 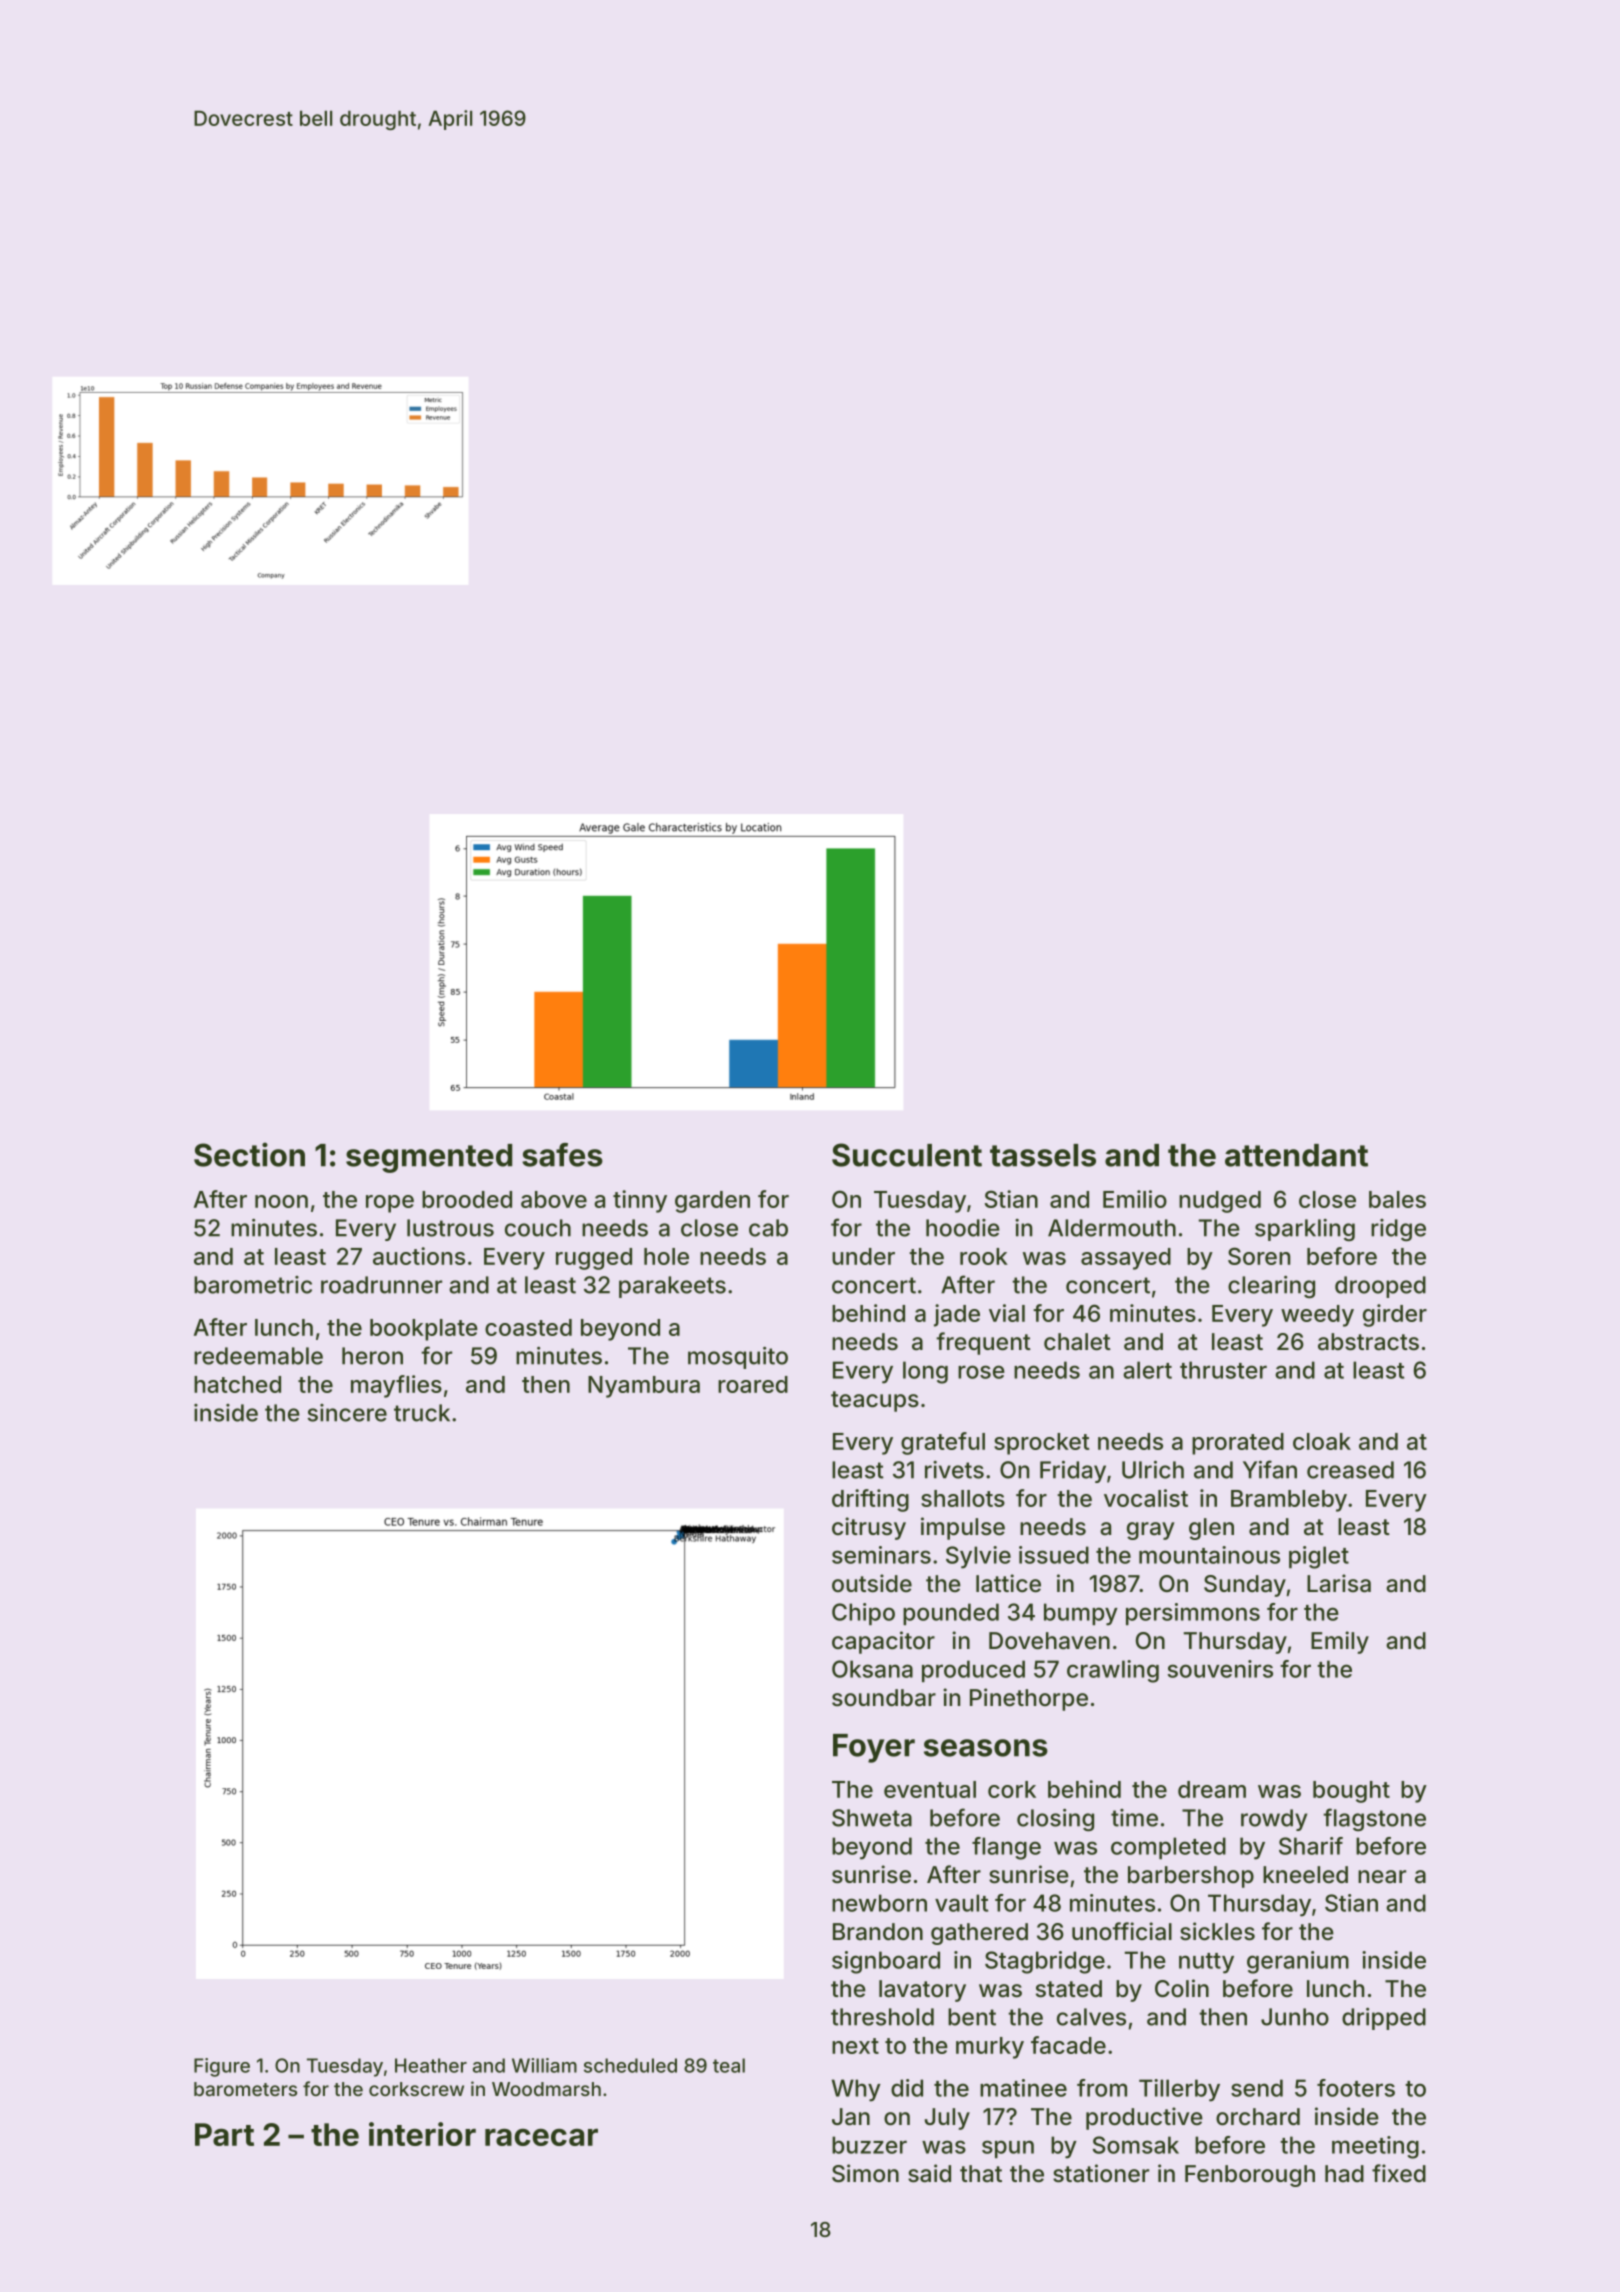 I want to click on Heather, so click(x=431, y=2065).
